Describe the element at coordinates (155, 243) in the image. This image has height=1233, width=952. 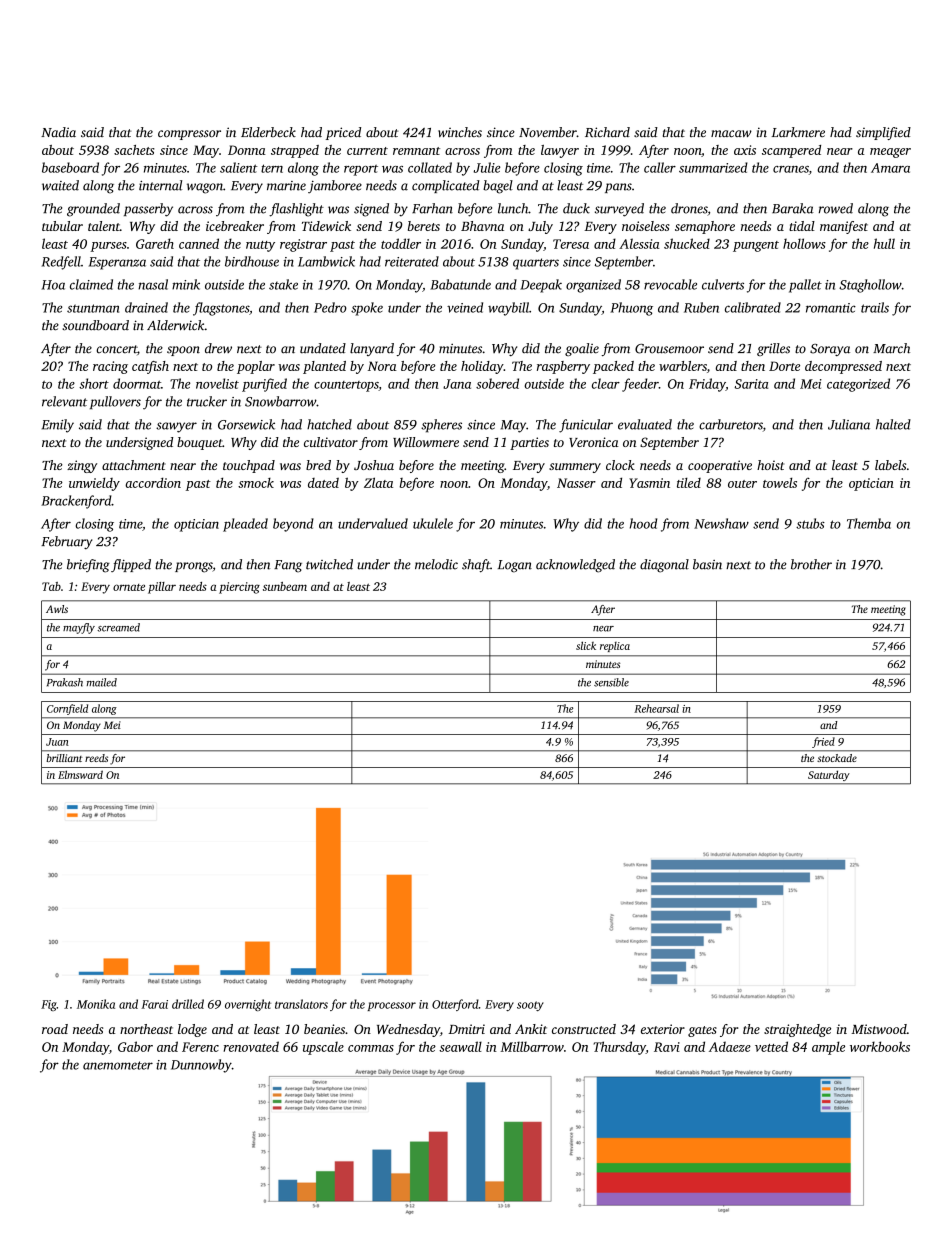
I see `Gareth` at that location.
